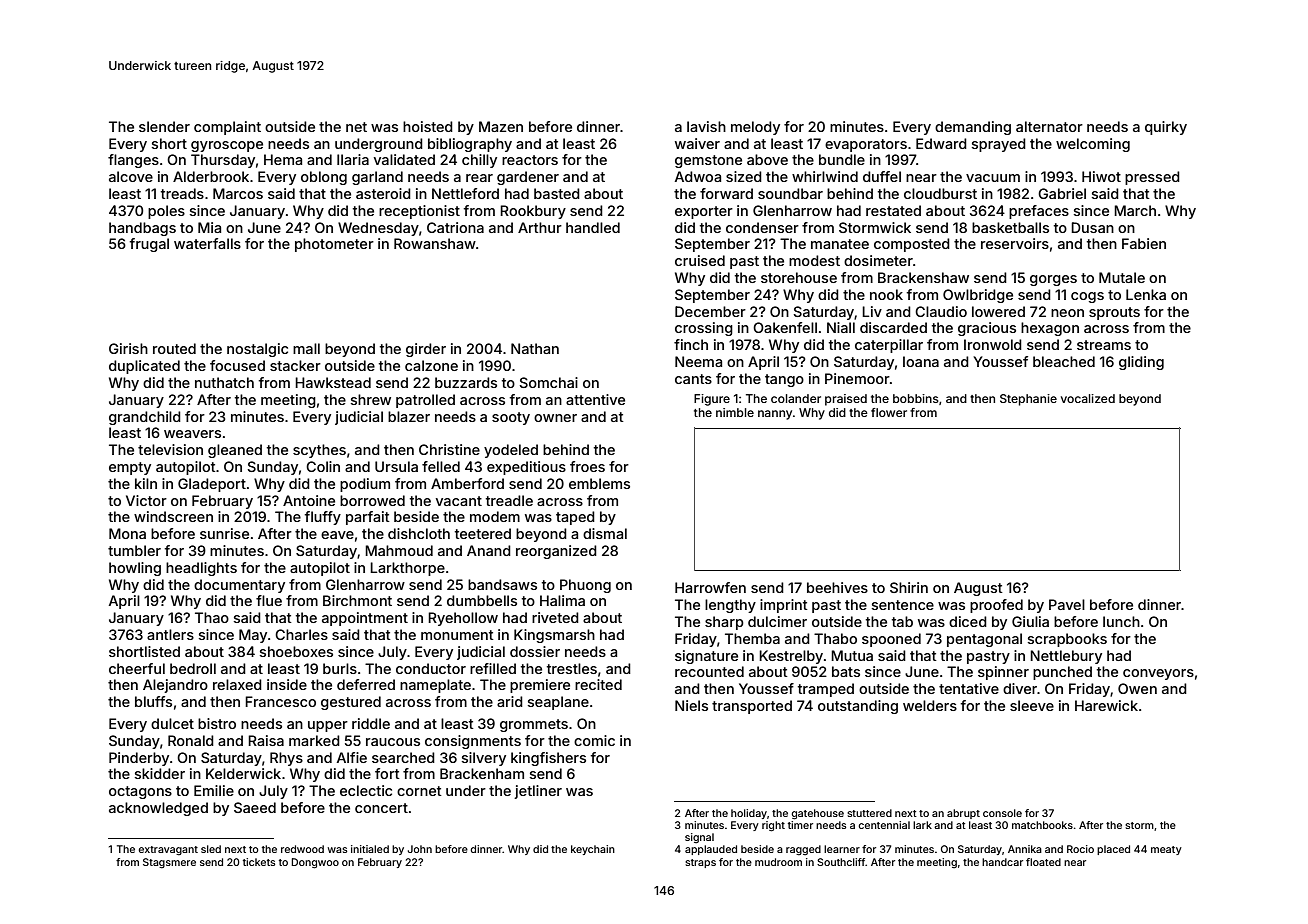 The image size is (1308, 924). What do you see at coordinates (889, 412) in the screenshot?
I see `flower` at bounding box center [889, 412].
